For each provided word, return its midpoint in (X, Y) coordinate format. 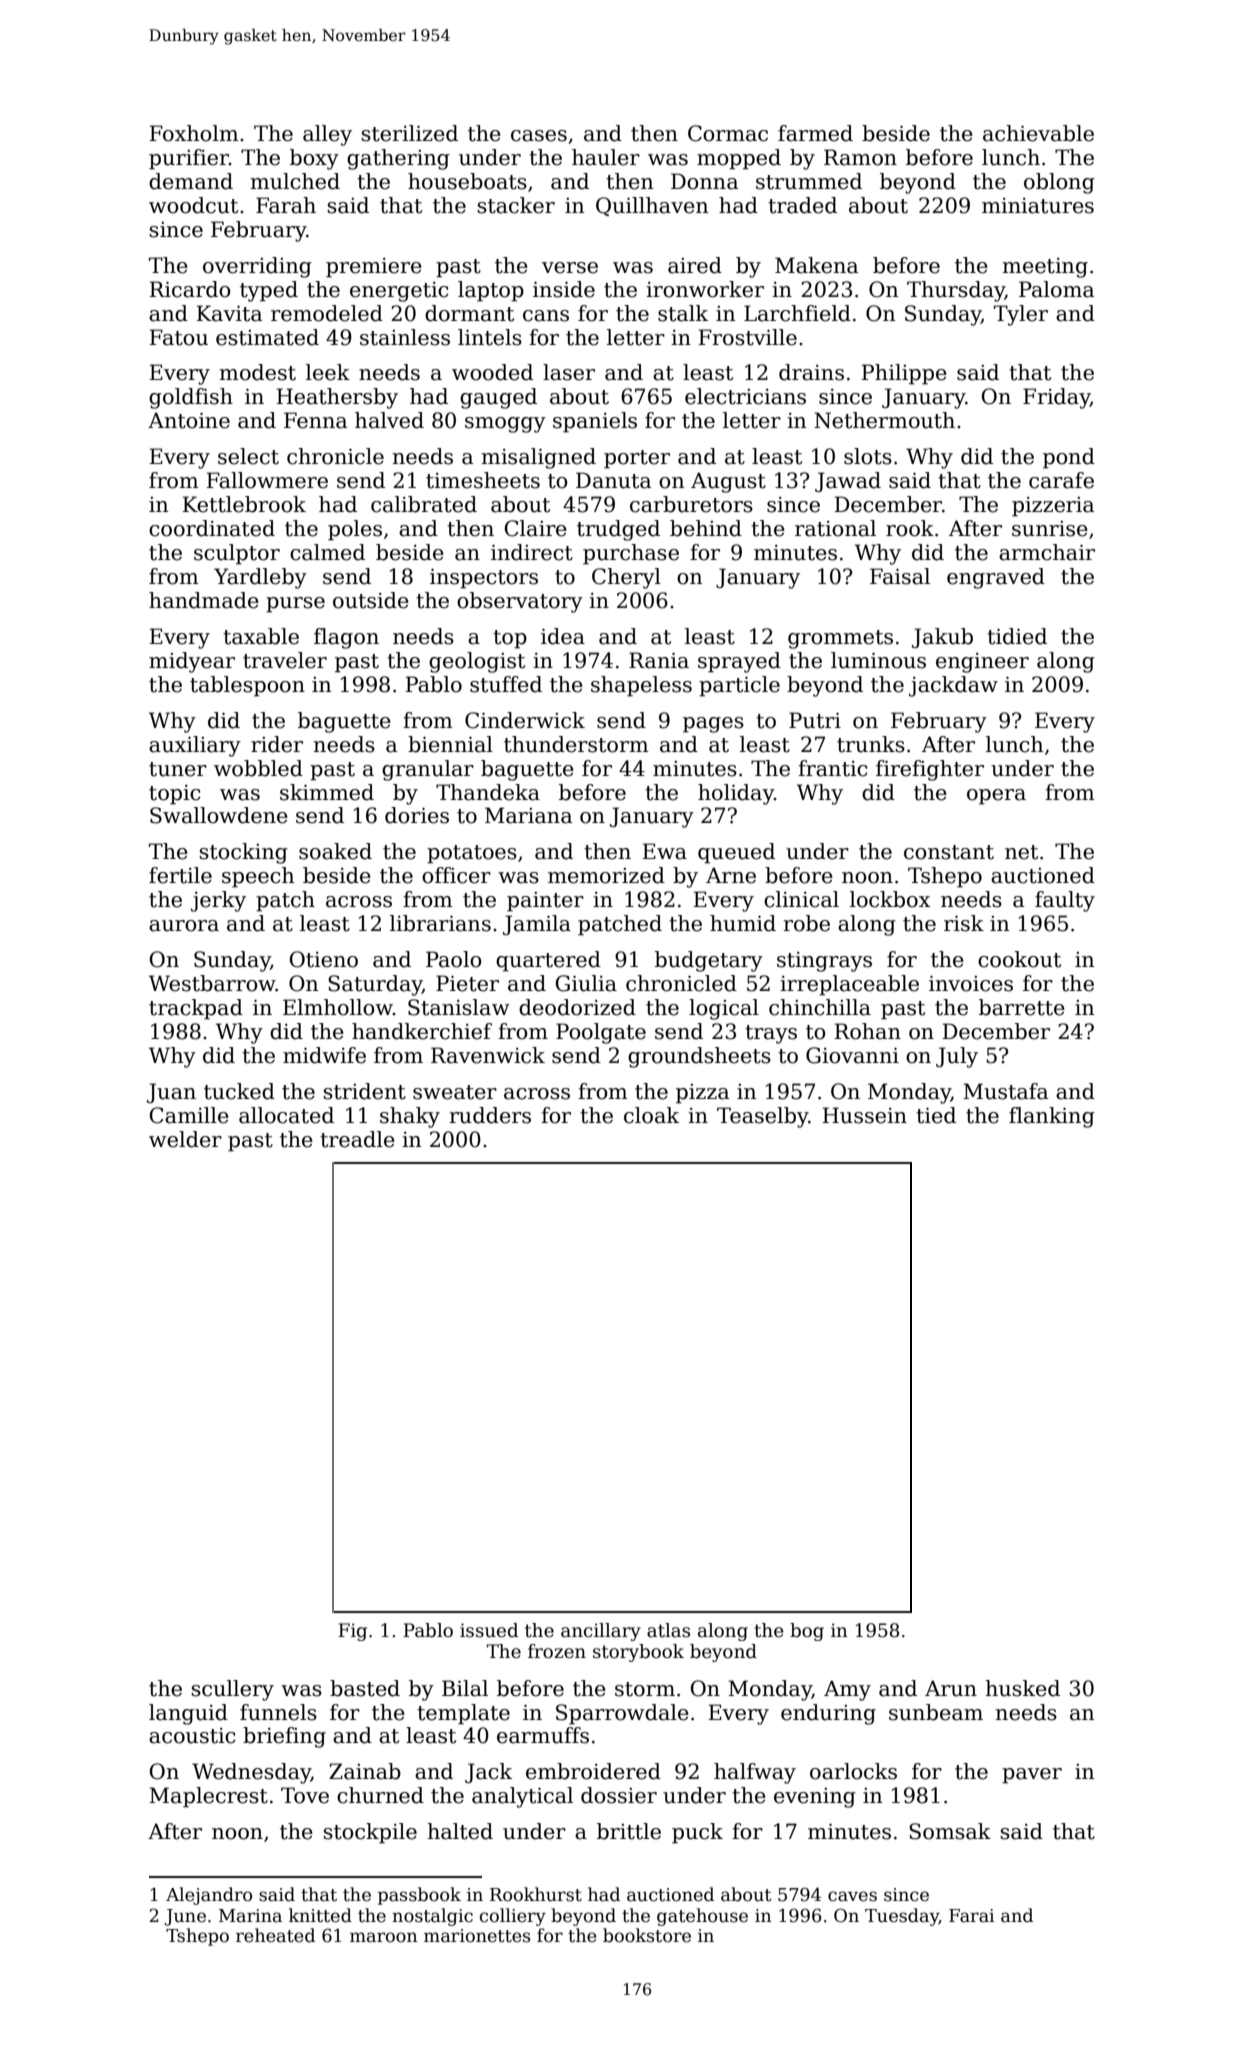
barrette (1022, 1007)
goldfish (191, 398)
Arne (731, 875)
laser (569, 372)
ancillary (601, 1632)
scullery (232, 1690)
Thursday (956, 291)
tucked (239, 1091)
